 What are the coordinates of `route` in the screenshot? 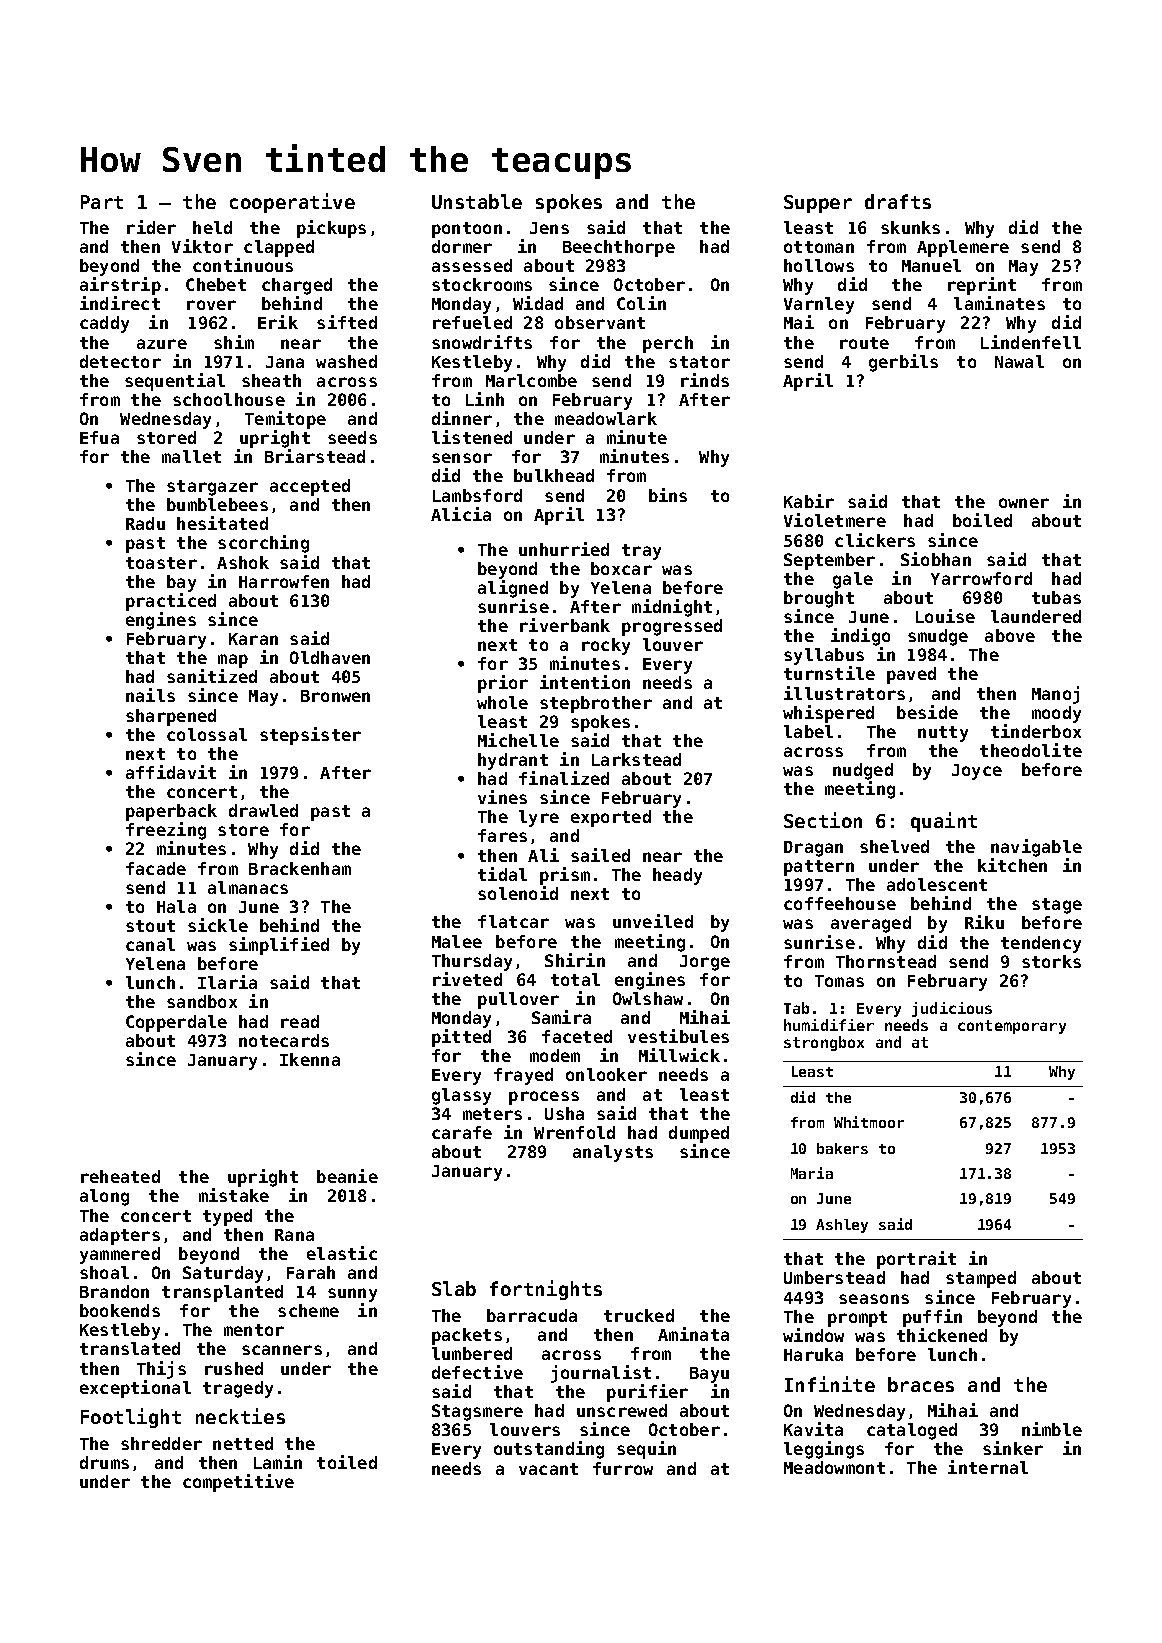 It's located at (864, 343).
